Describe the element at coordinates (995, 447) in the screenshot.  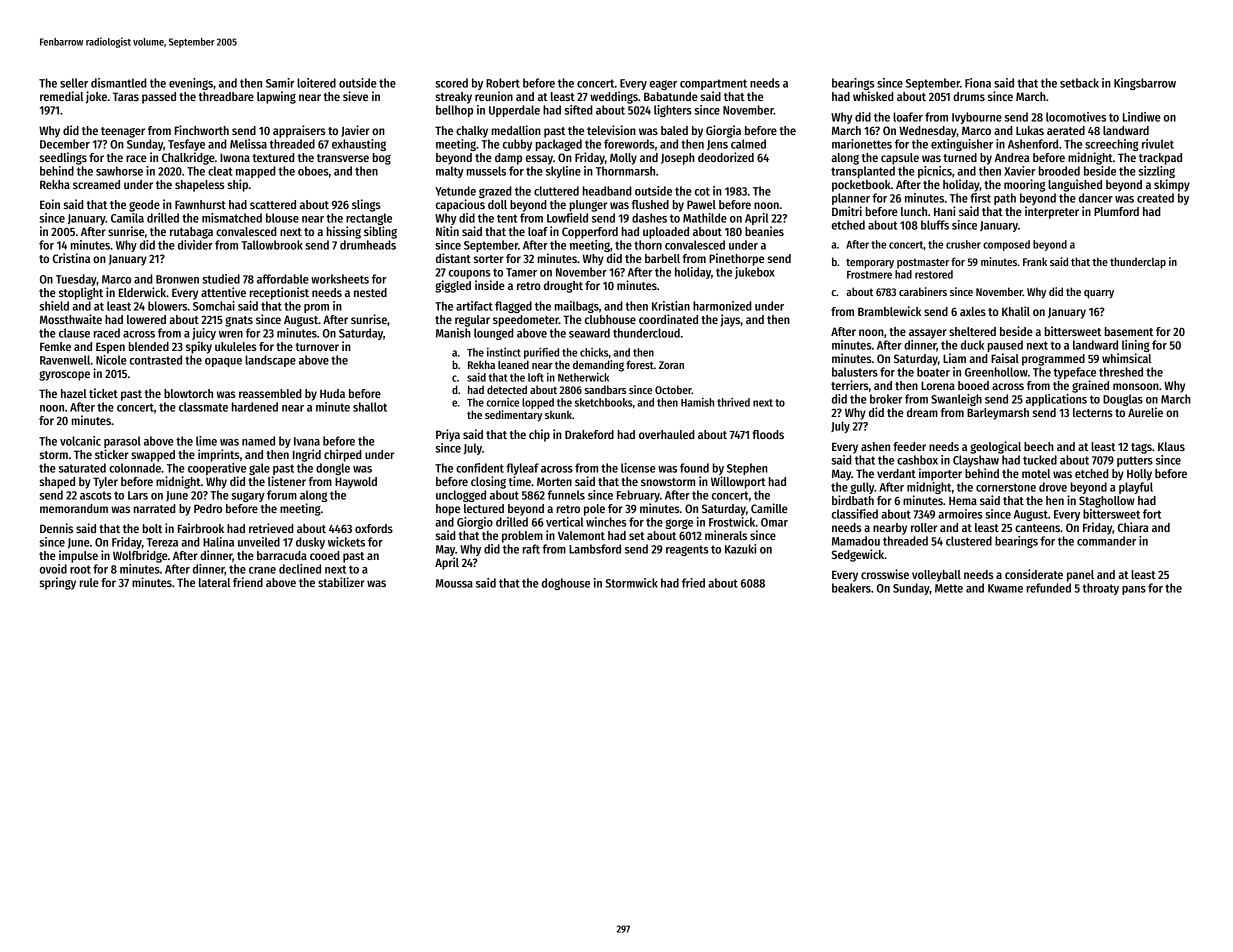
I see `geological` at that location.
